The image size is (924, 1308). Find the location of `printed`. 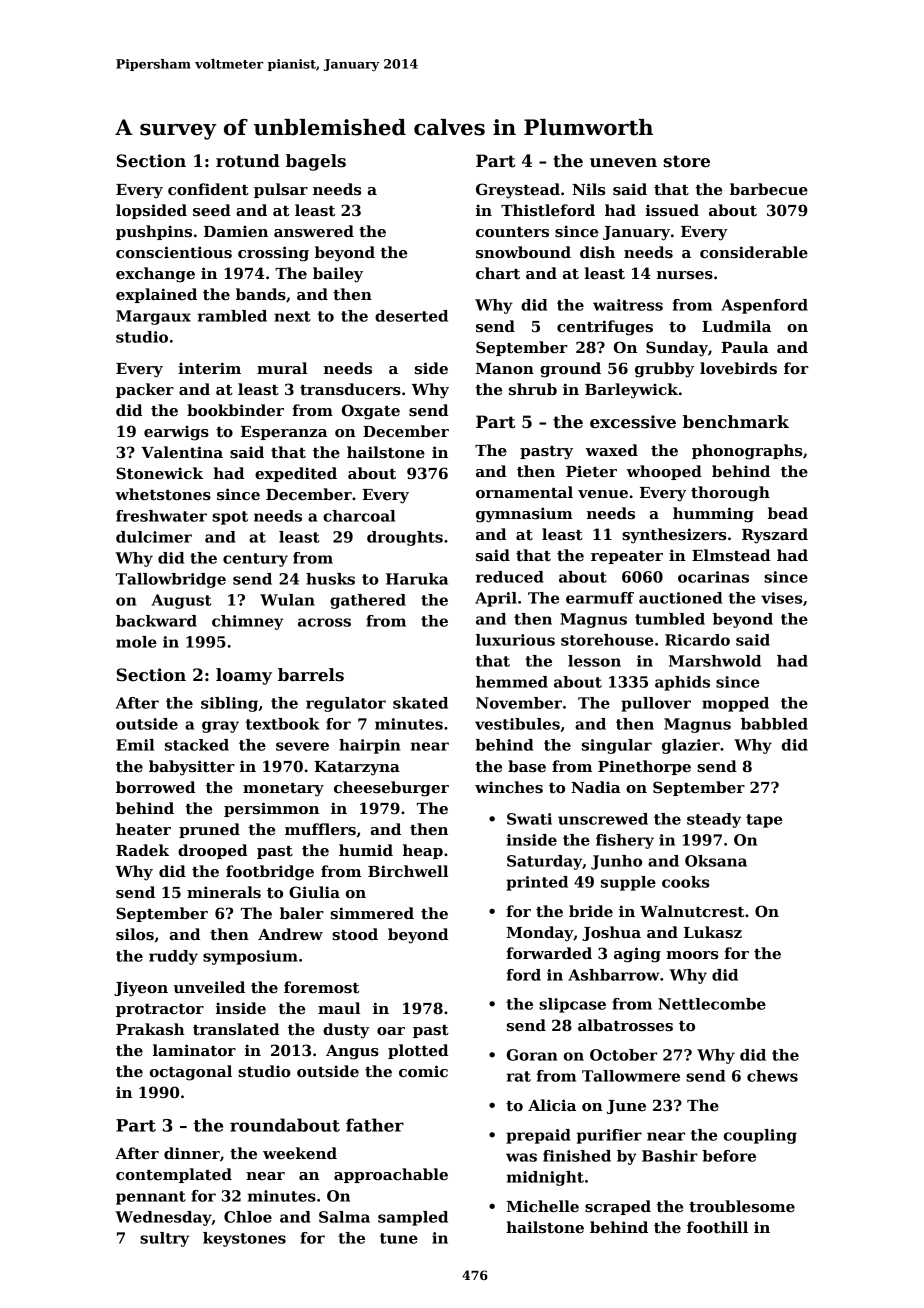

printed is located at coordinates (537, 883).
